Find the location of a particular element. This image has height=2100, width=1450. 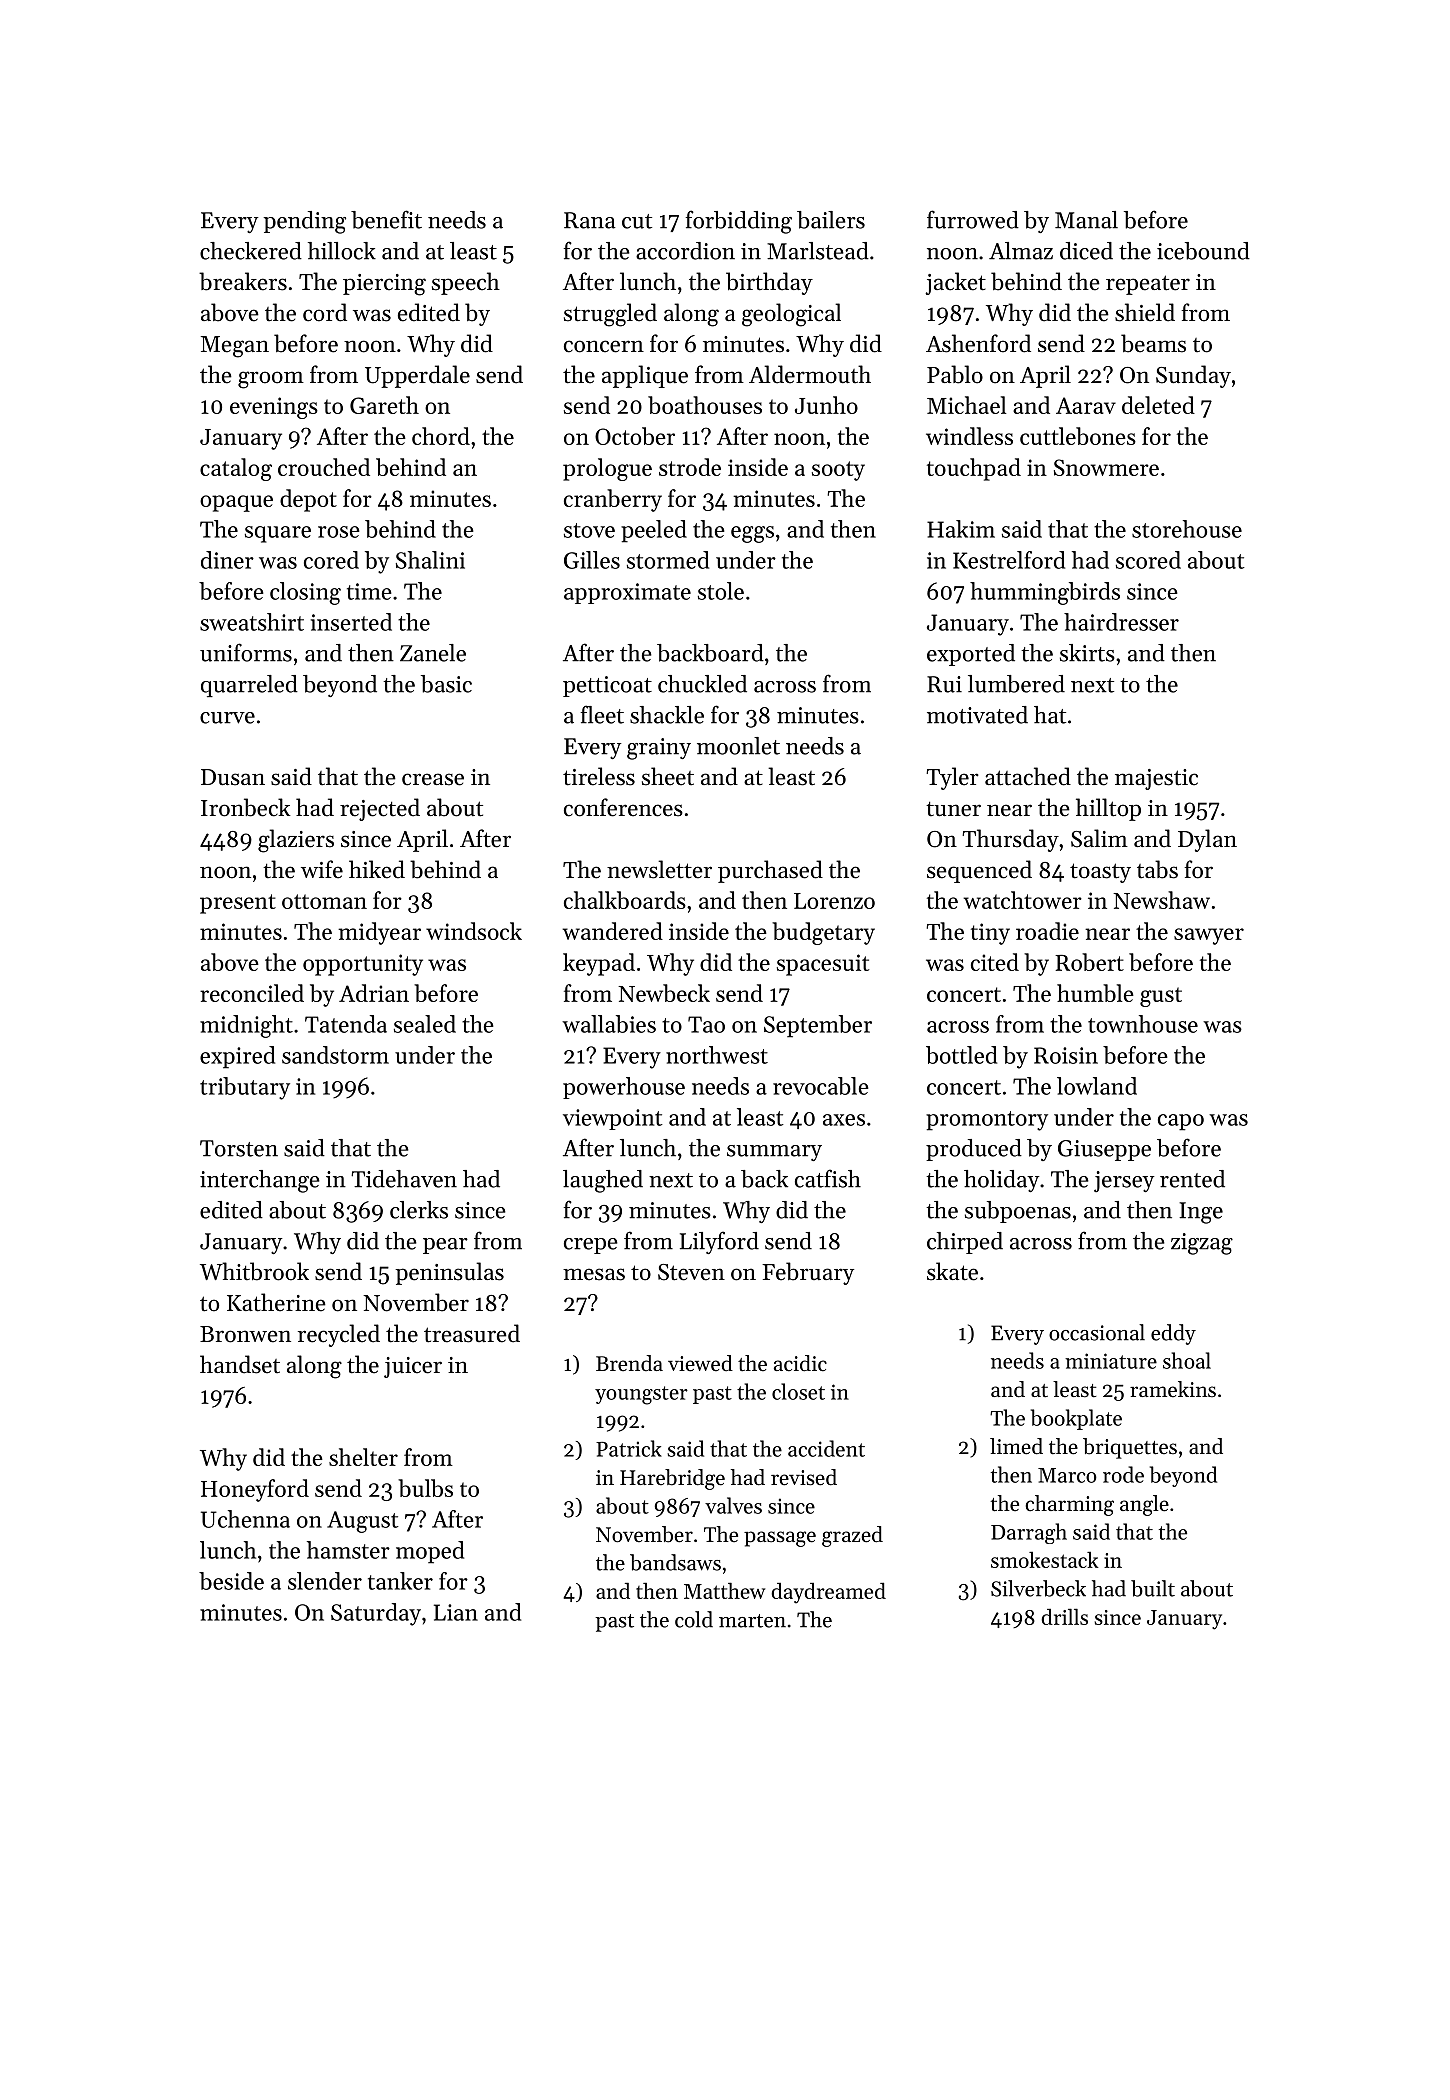

speech is located at coordinates (466, 283).
